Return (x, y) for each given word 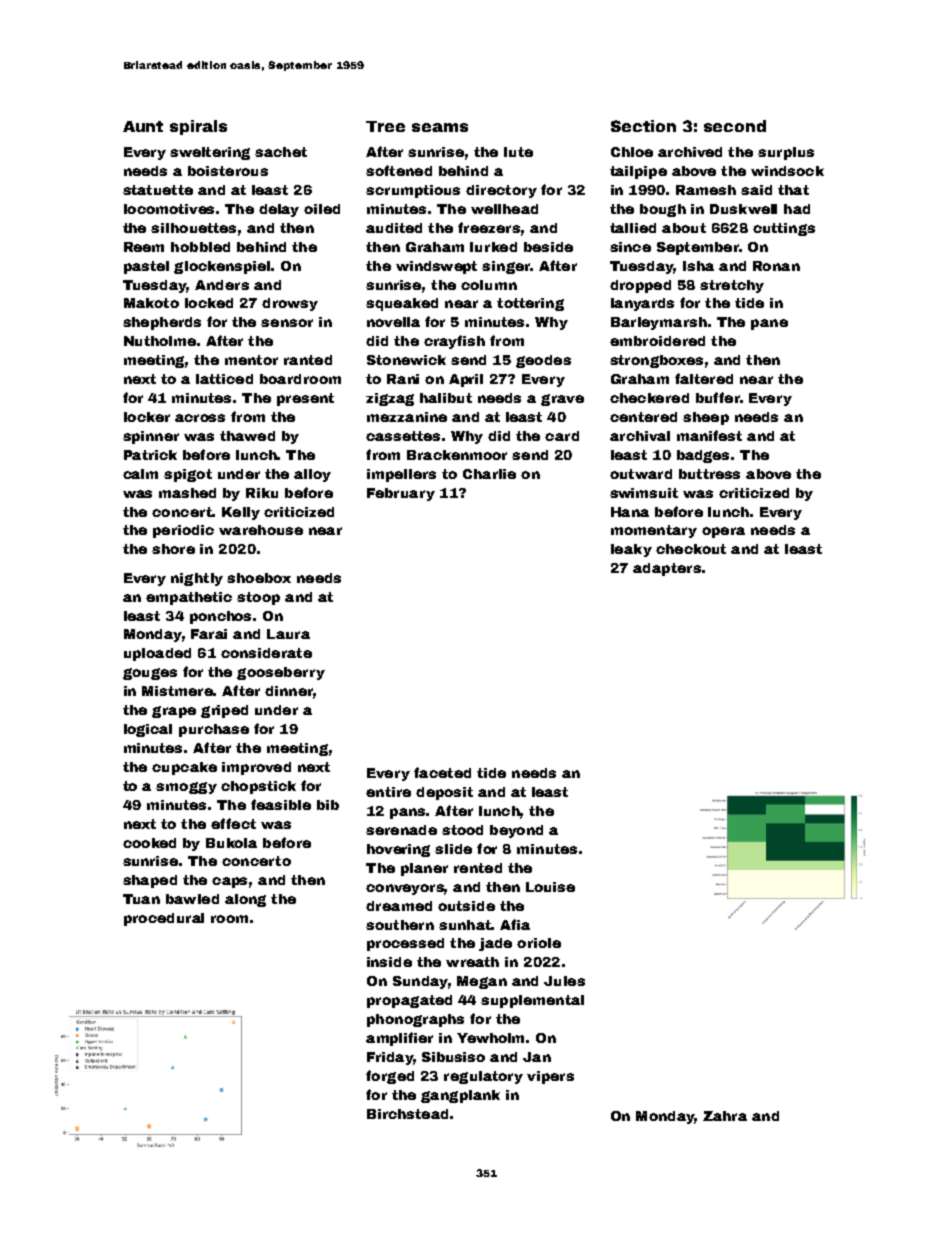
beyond (516, 831)
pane (769, 324)
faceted (442, 772)
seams (440, 127)
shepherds (162, 323)
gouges (150, 674)
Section (643, 126)
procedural (164, 919)
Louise (550, 887)
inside (389, 962)
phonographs (415, 1020)
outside (466, 906)
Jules (564, 981)
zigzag (390, 399)
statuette (158, 190)
